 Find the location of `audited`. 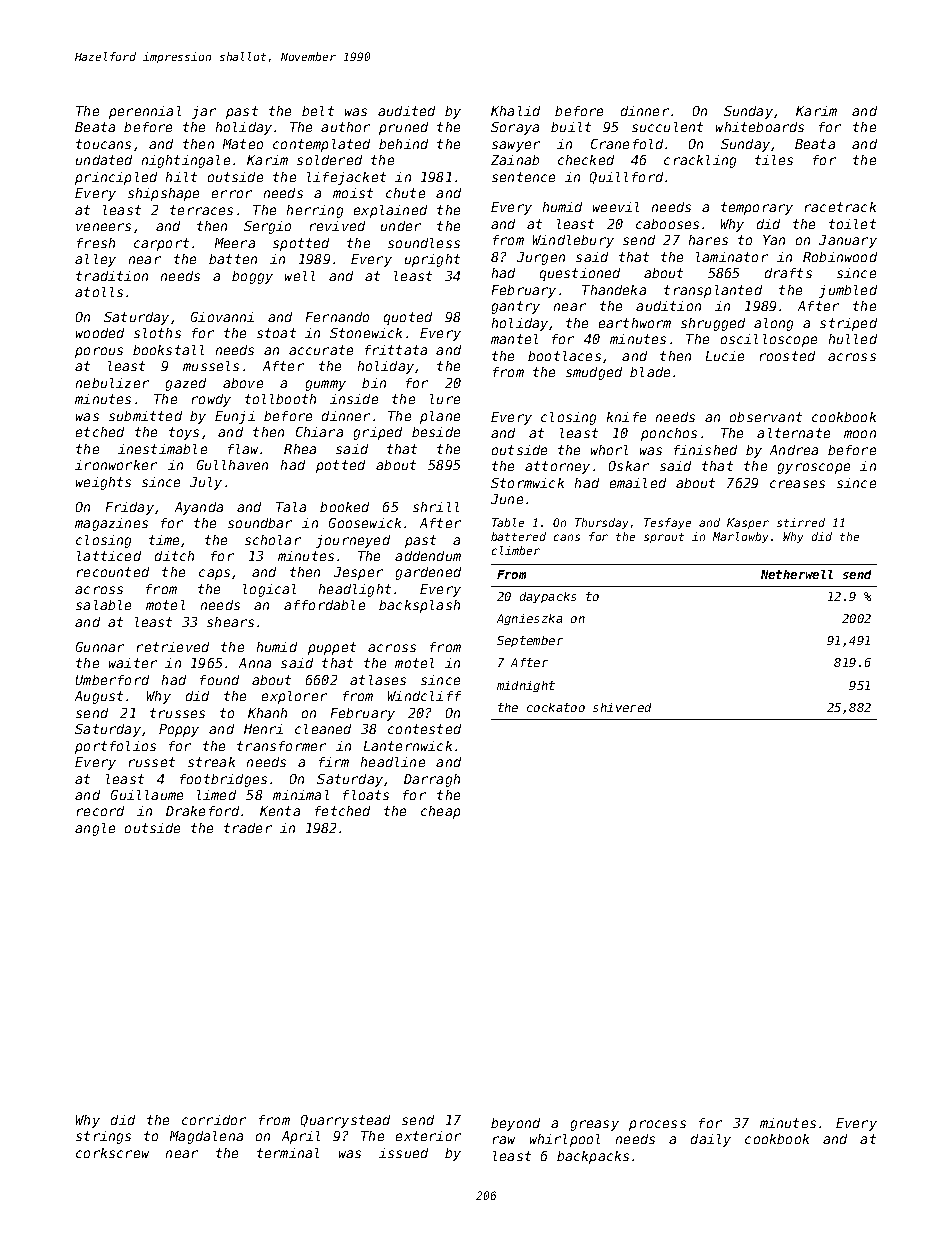

audited is located at coordinates (406, 111).
